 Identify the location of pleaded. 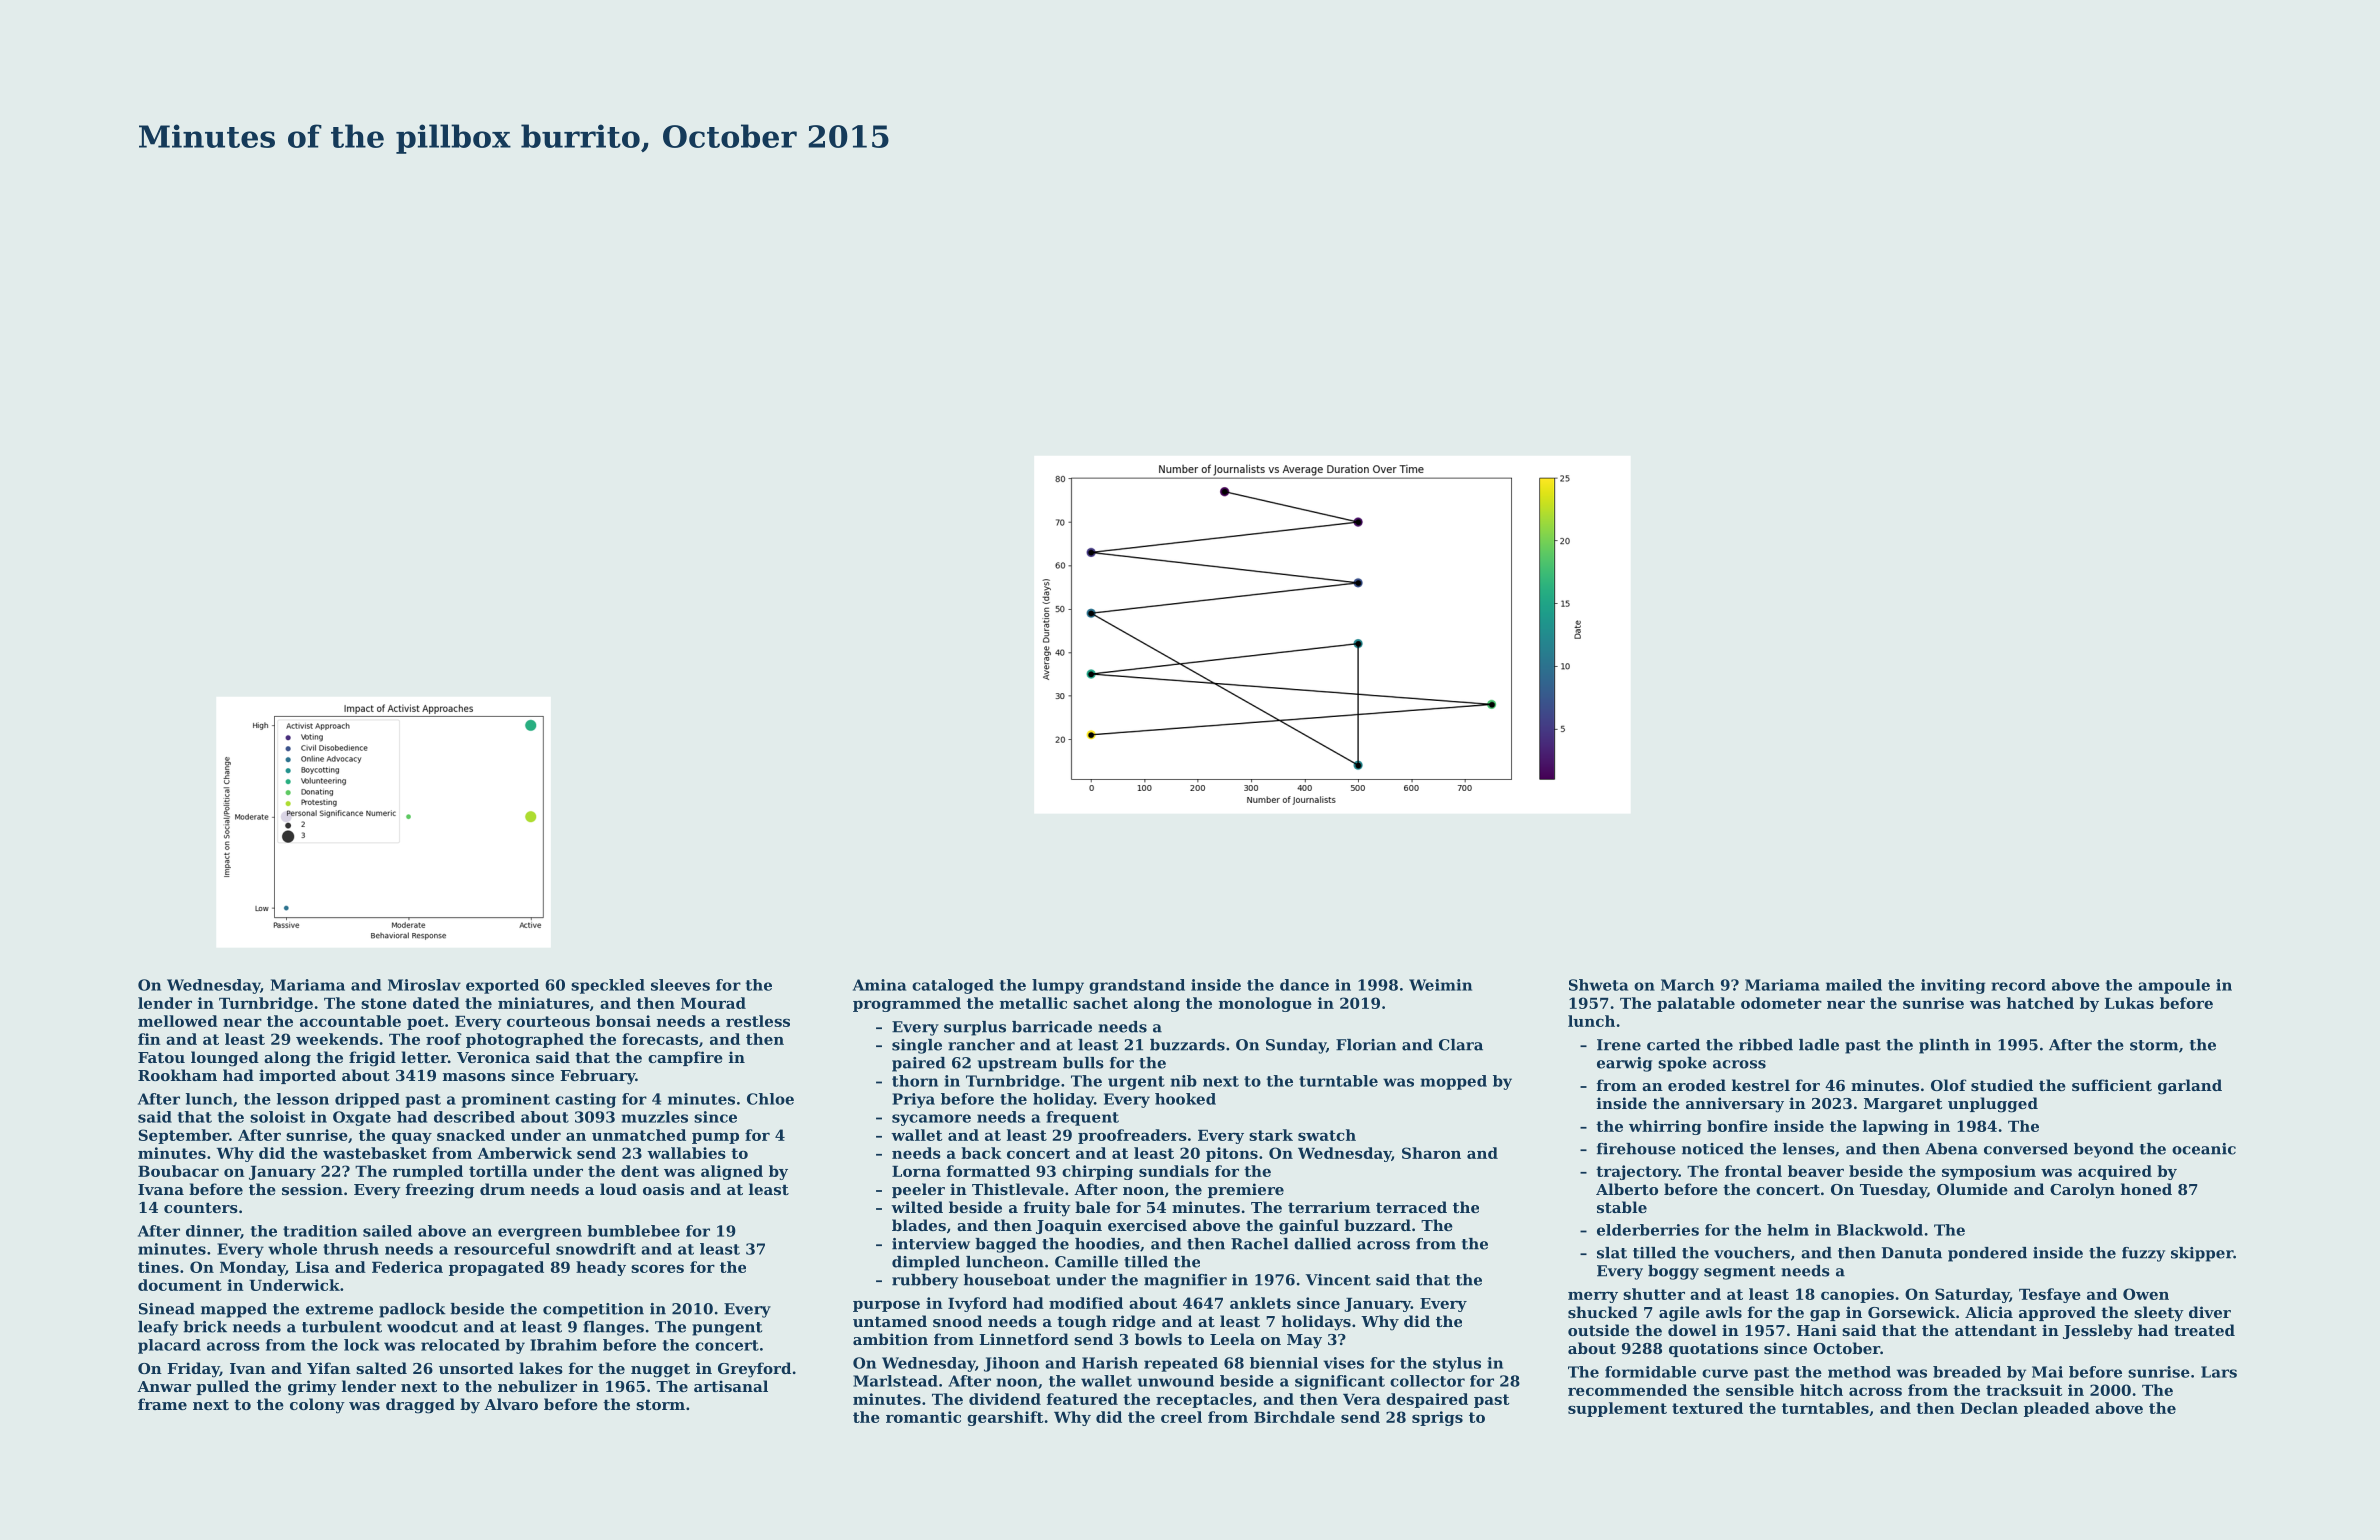
(2057, 1409).
